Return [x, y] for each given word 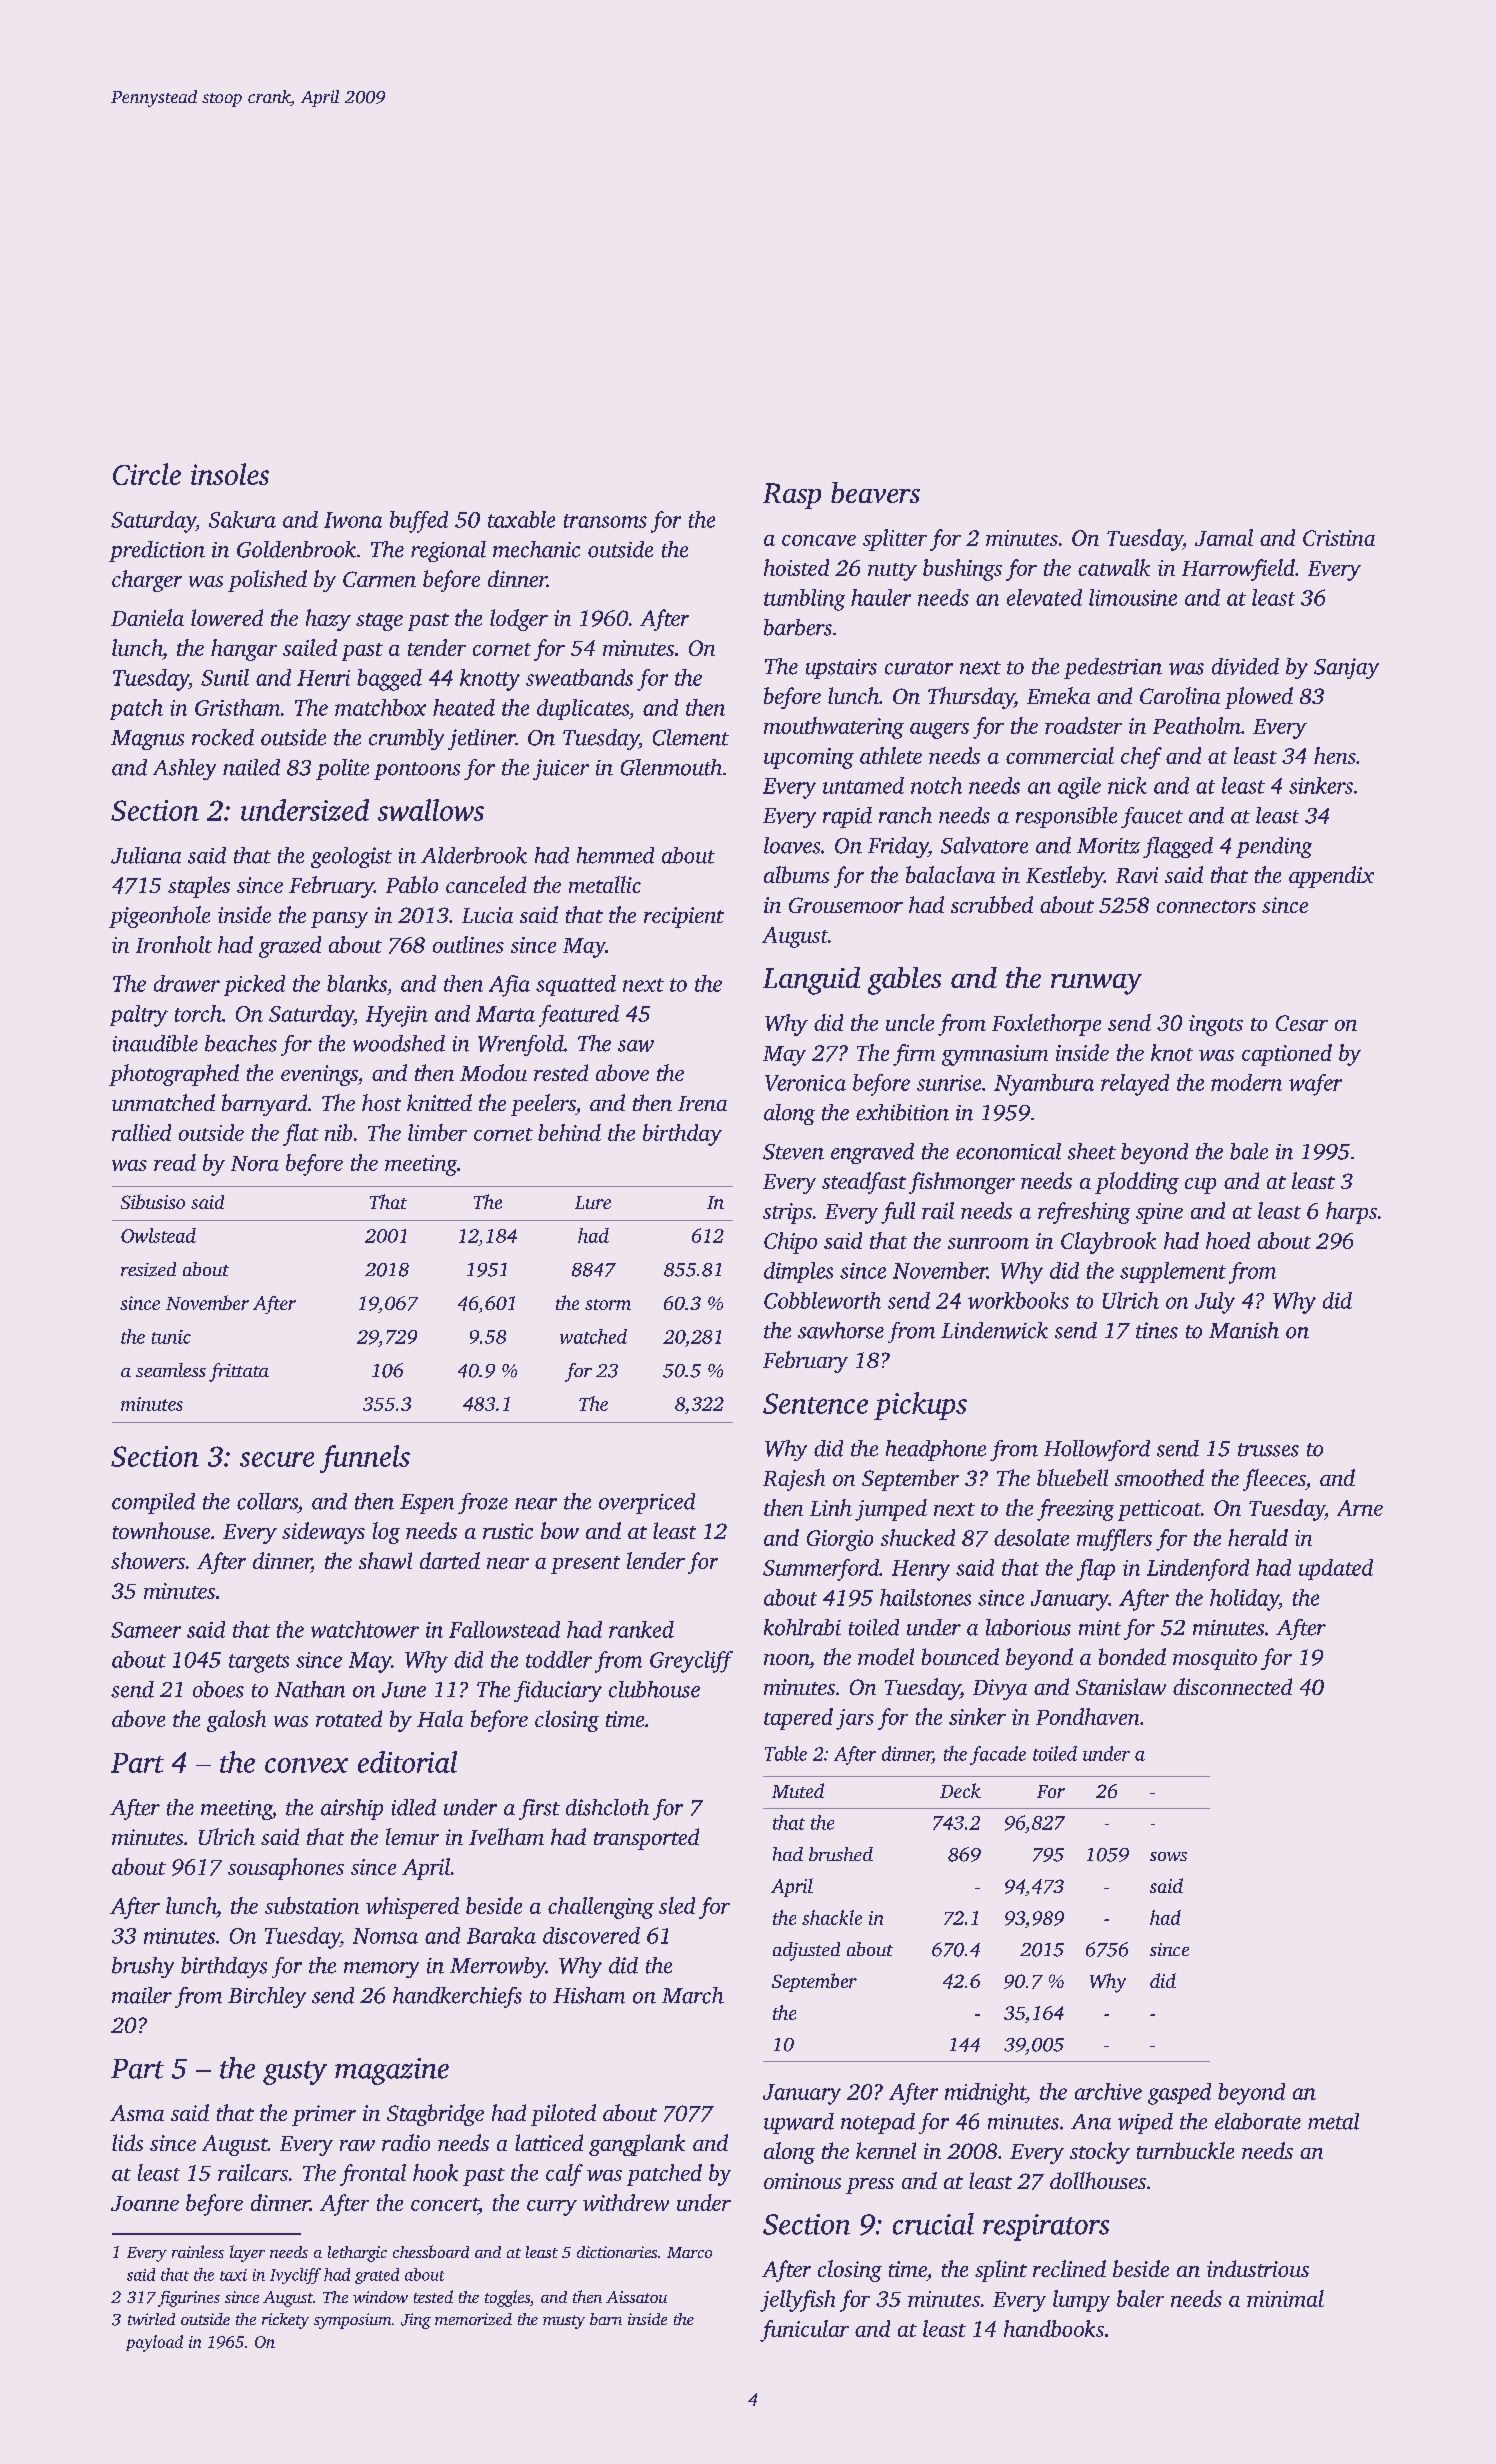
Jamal [1224, 537]
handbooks [1054, 2328]
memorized [473, 2319]
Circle [147, 474]
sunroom [988, 1243]
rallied [141, 1132]
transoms [605, 521]
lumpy [1081, 2301]
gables [904, 981]
